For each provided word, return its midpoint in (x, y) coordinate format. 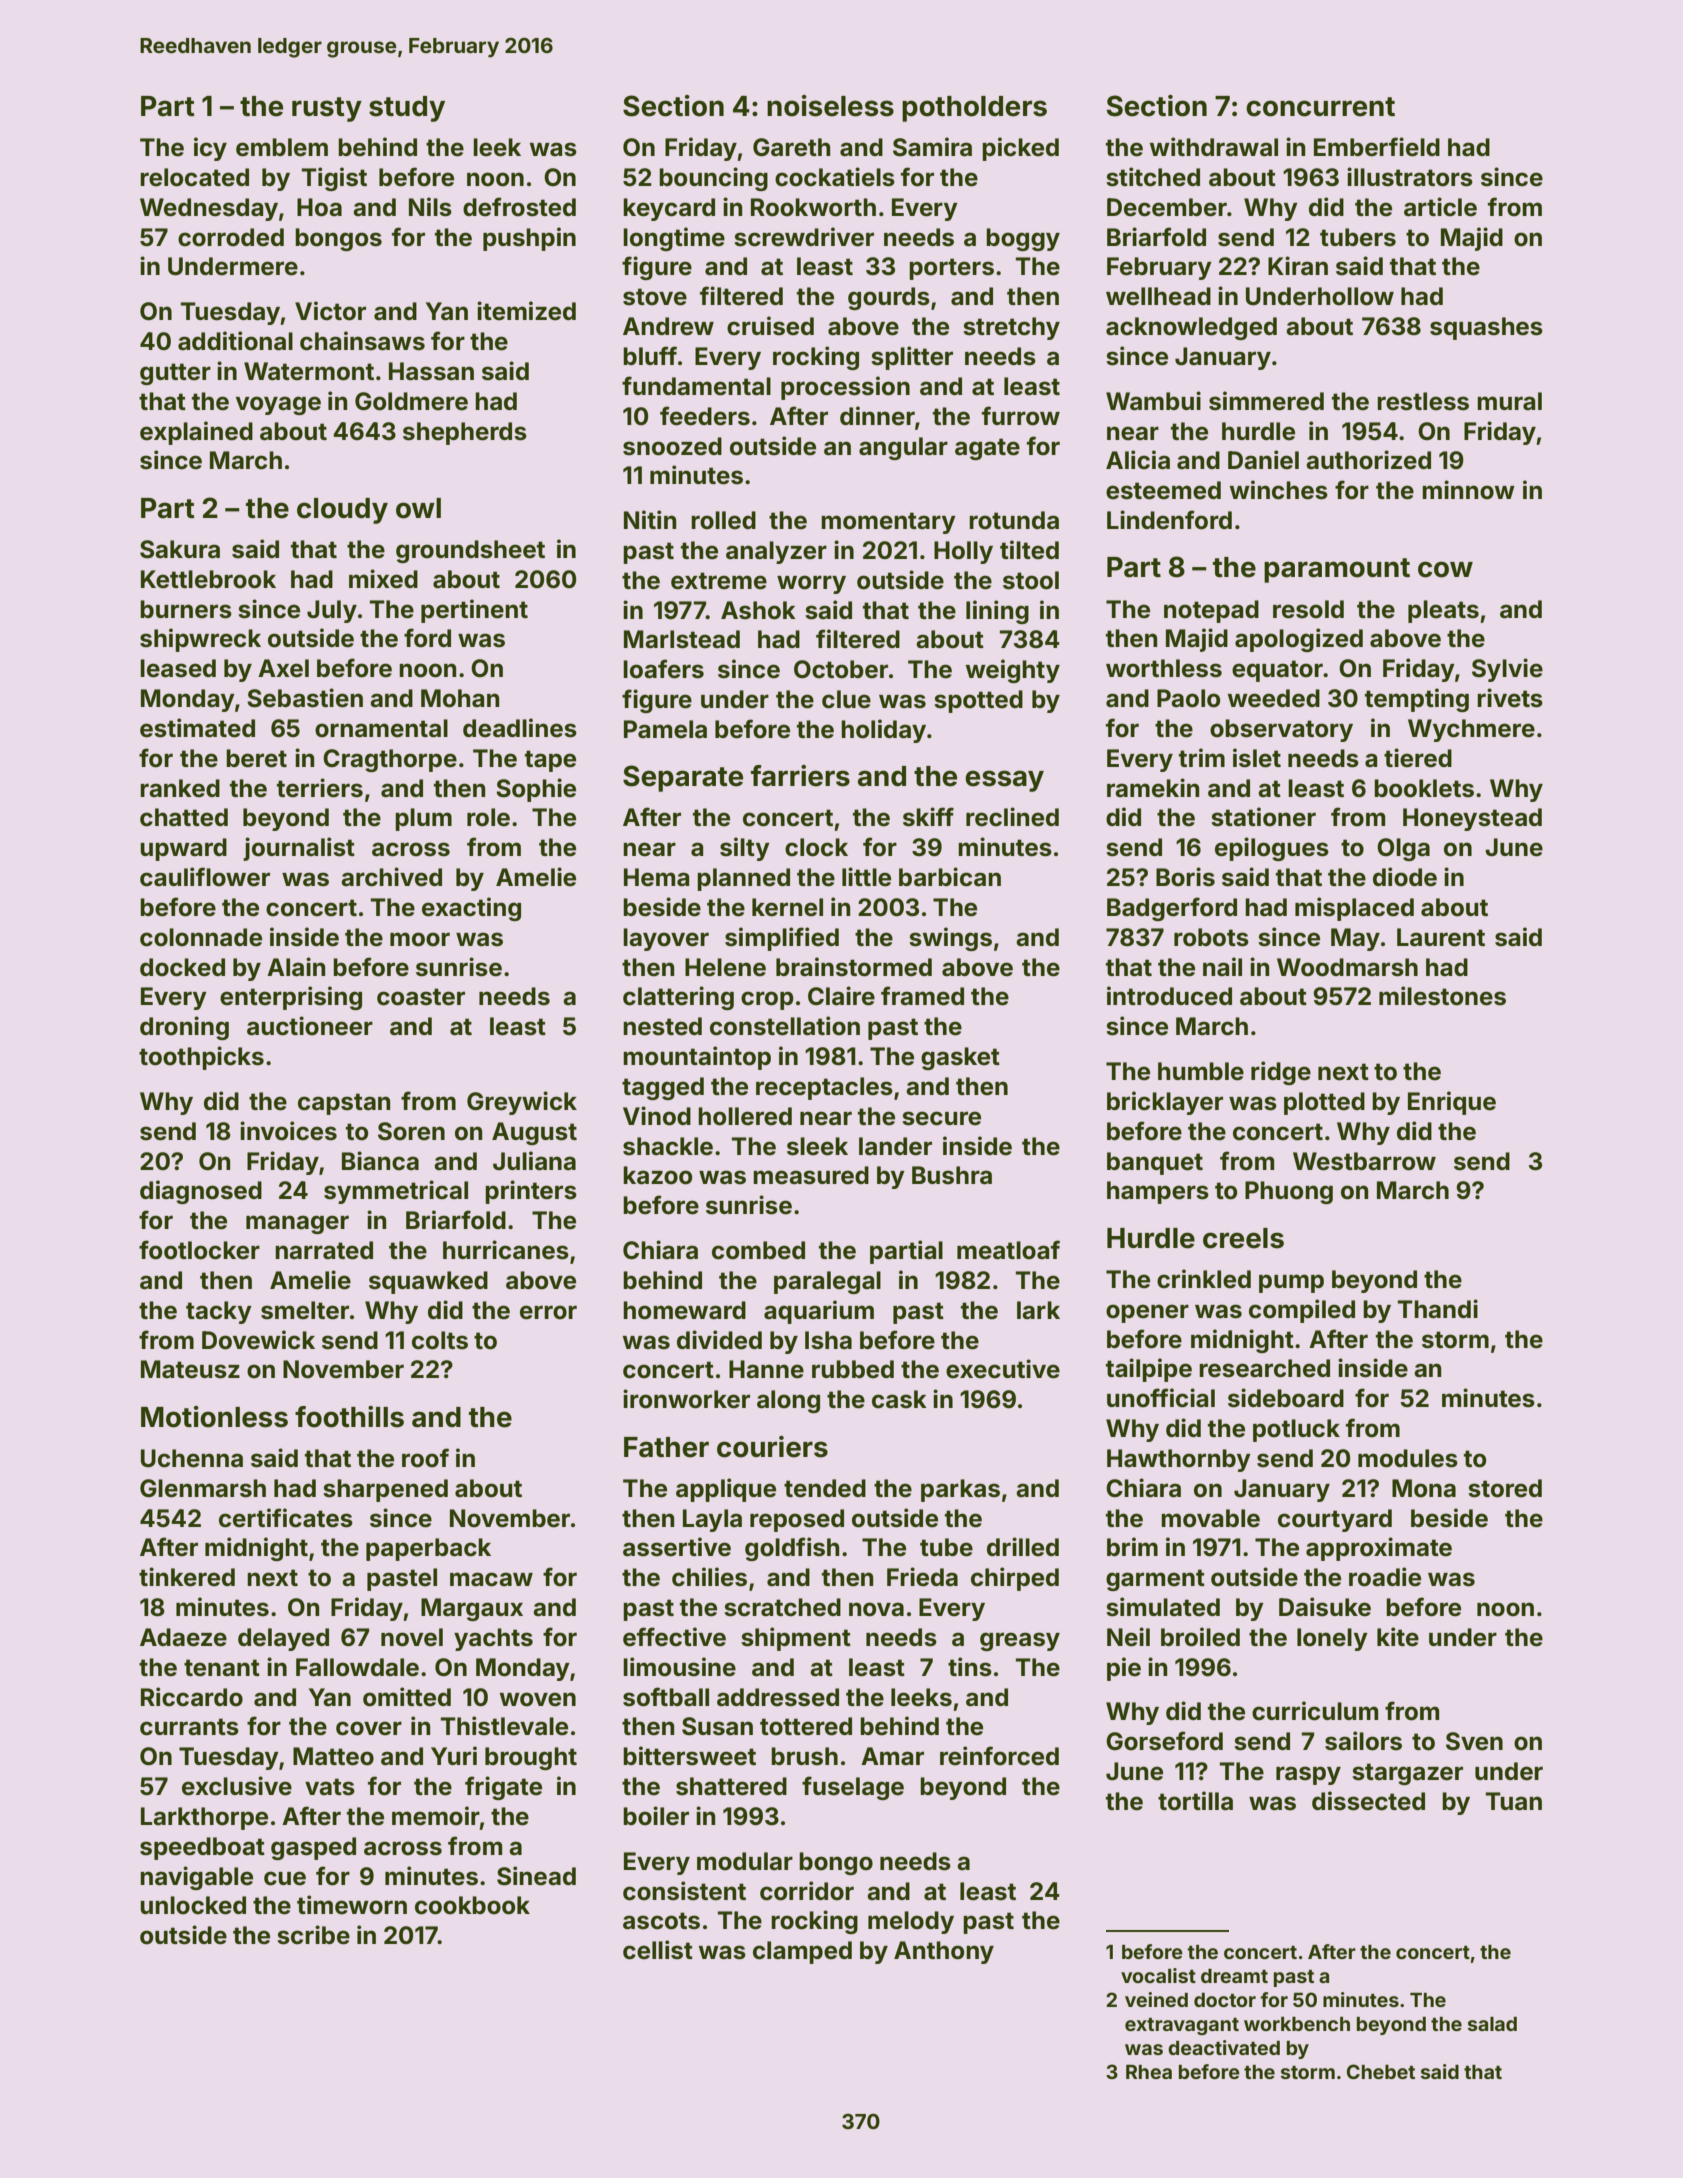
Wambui (1153, 401)
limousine (679, 1667)
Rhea (1149, 2072)
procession (845, 388)
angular (903, 448)
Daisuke (1325, 1607)
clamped (802, 1952)
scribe (313, 1935)
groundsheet (470, 551)
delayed (283, 1639)
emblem (282, 147)
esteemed (1163, 490)
